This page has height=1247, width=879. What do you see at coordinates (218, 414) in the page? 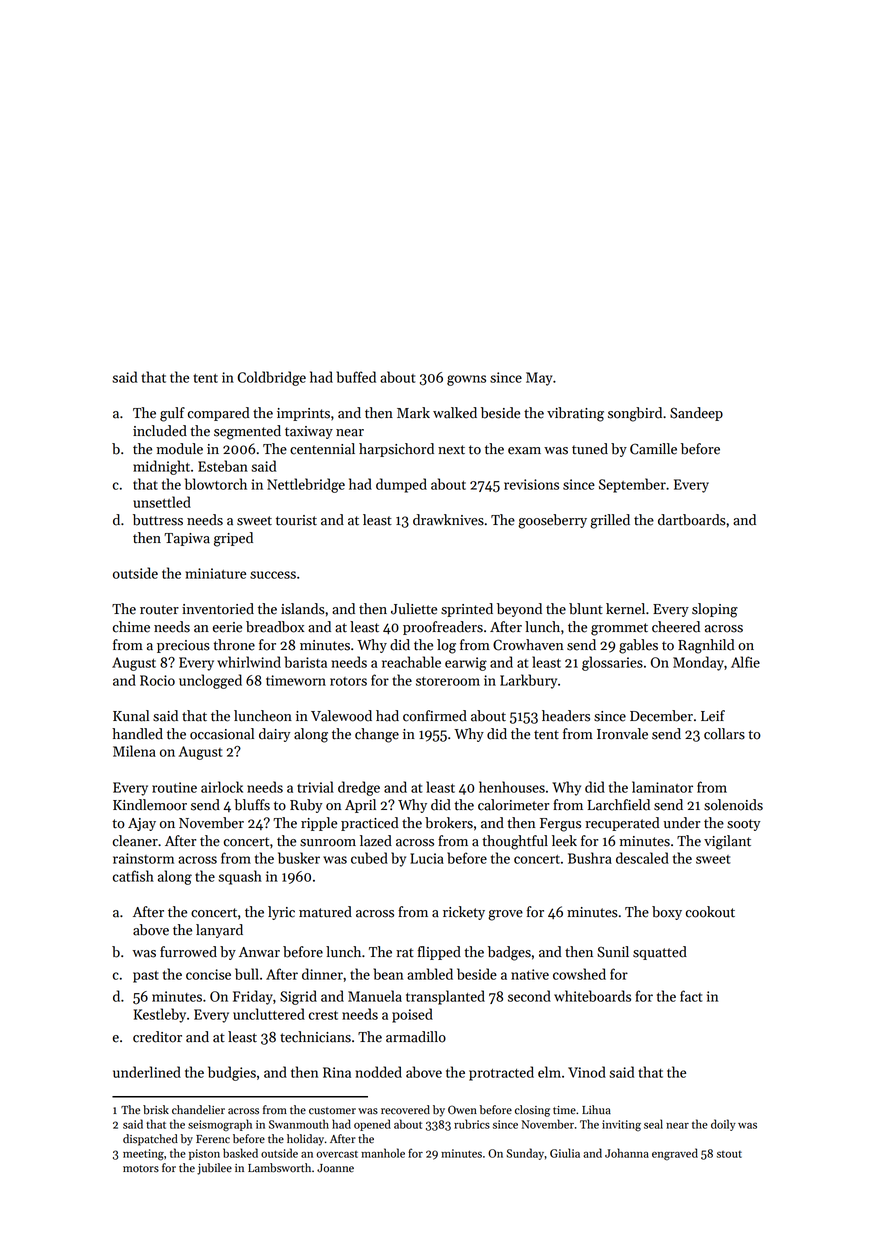
I see `compared` at bounding box center [218, 414].
